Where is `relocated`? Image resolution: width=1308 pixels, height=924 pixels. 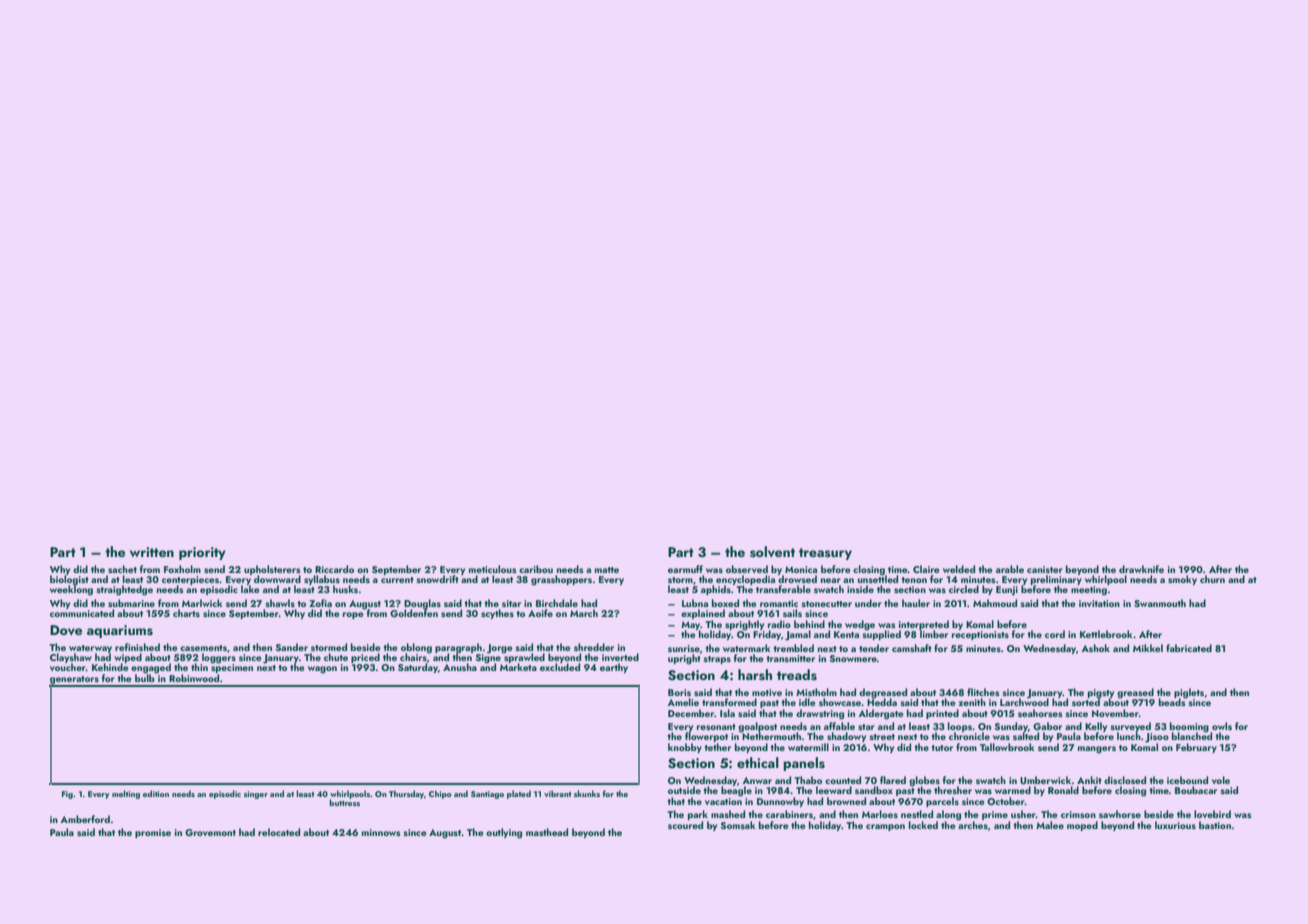 relocated is located at coordinates (279, 832).
